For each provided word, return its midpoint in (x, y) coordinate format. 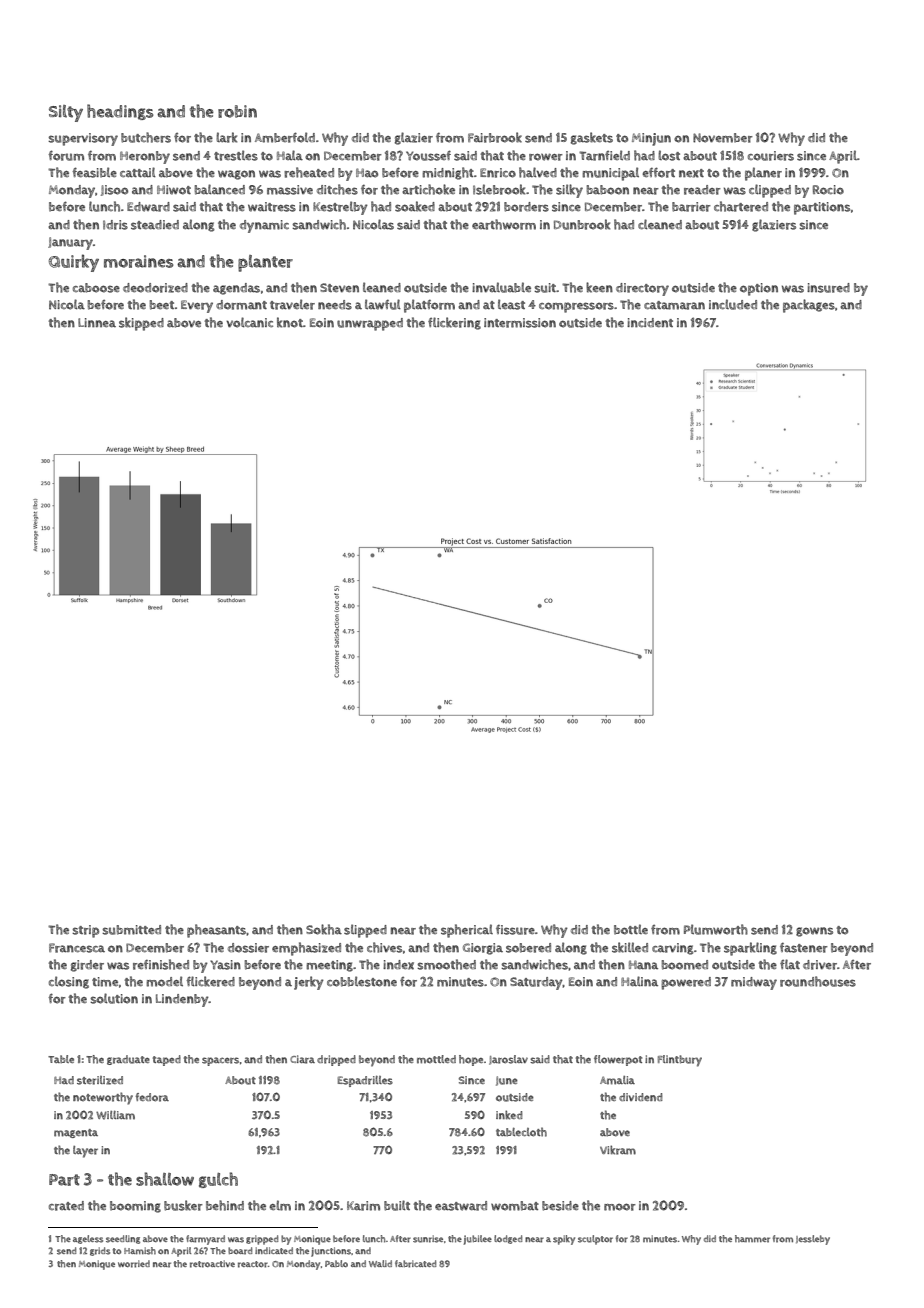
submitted (131, 930)
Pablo (336, 1263)
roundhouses (818, 981)
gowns (814, 932)
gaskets (592, 138)
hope (471, 1060)
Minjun (651, 139)
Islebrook (499, 189)
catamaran (674, 305)
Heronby (145, 157)
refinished (161, 964)
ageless (88, 1239)
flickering (454, 323)
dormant (241, 305)
